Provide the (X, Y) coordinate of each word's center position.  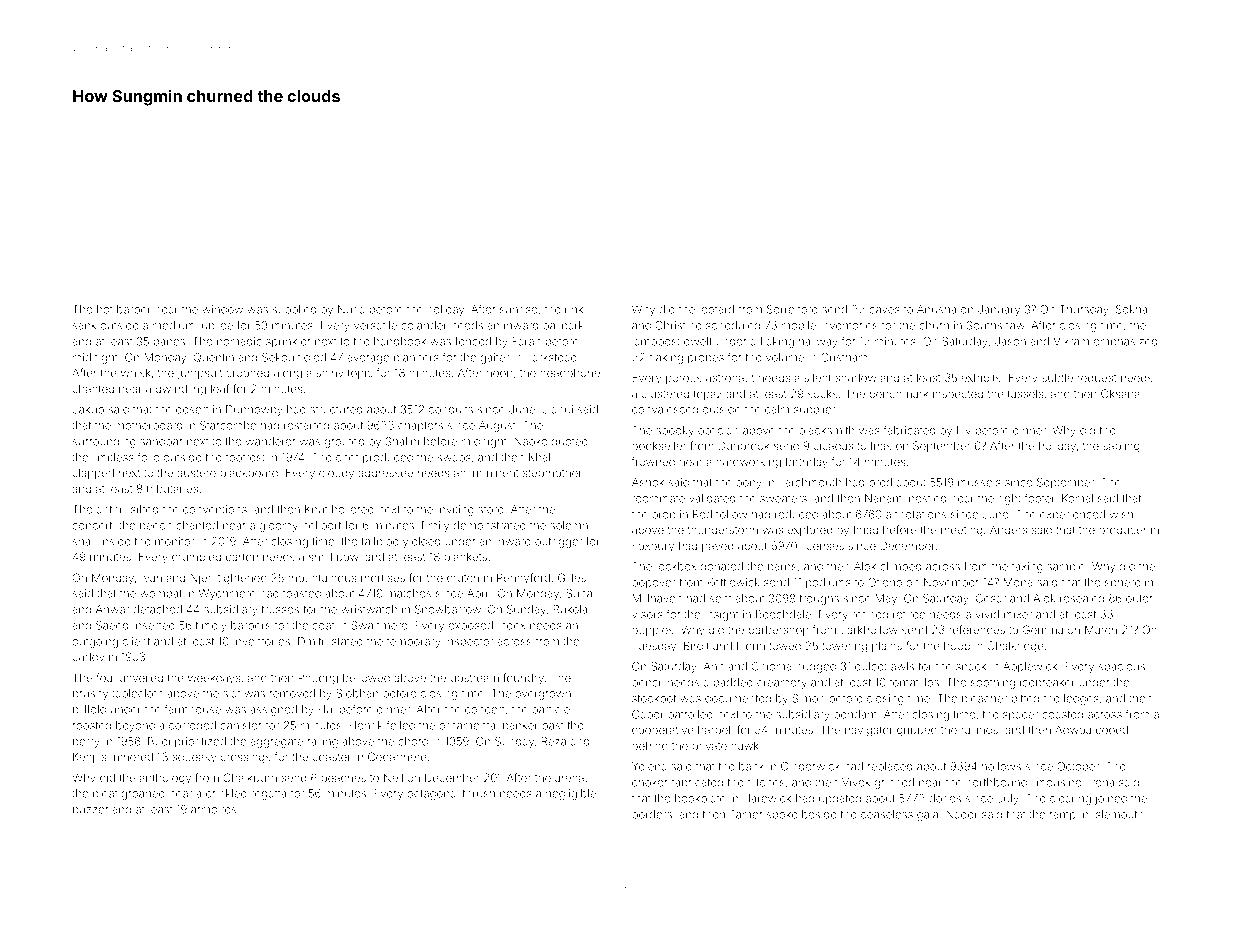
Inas (881, 445)
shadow (856, 377)
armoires (213, 809)
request (1097, 379)
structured (336, 409)
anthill (111, 509)
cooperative (663, 731)
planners (416, 358)
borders (652, 814)
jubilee (215, 326)
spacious (1122, 667)
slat (231, 693)
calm (777, 409)
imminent (494, 473)
